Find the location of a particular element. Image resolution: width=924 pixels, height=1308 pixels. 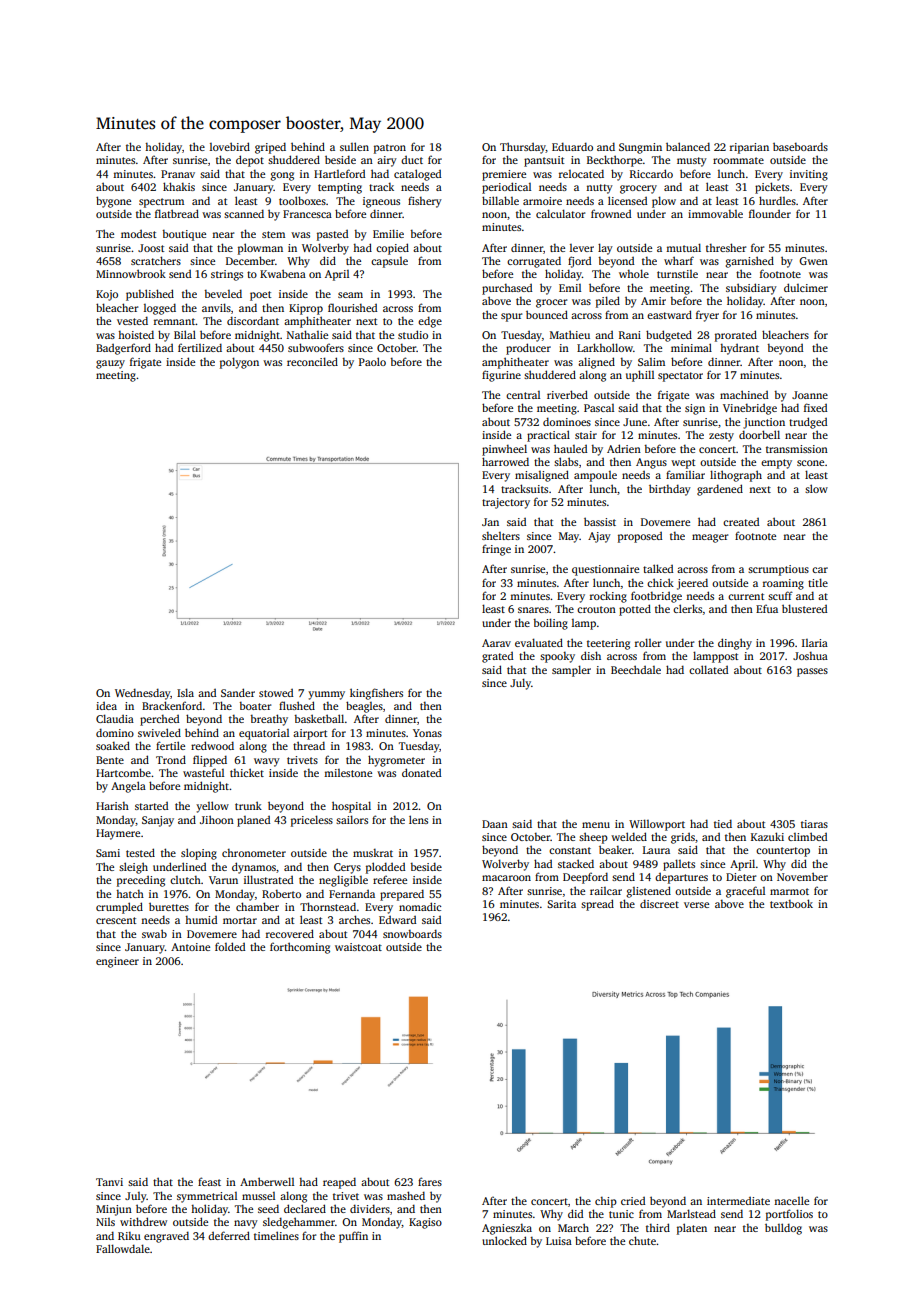

Luisa is located at coordinates (559, 1241).
